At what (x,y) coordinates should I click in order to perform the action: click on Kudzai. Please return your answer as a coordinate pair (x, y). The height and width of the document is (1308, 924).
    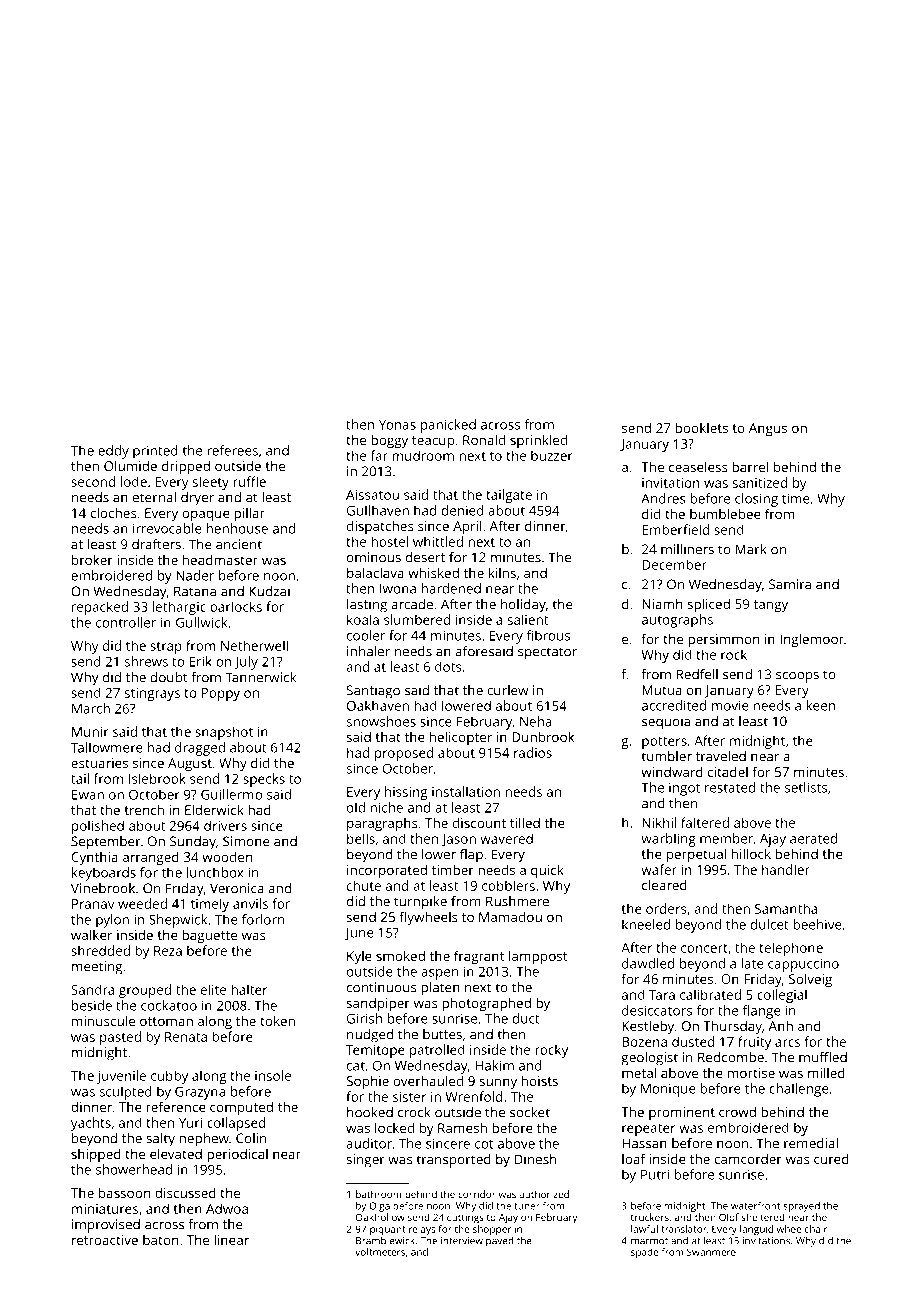
    Looking at the image, I should click on (269, 591).
